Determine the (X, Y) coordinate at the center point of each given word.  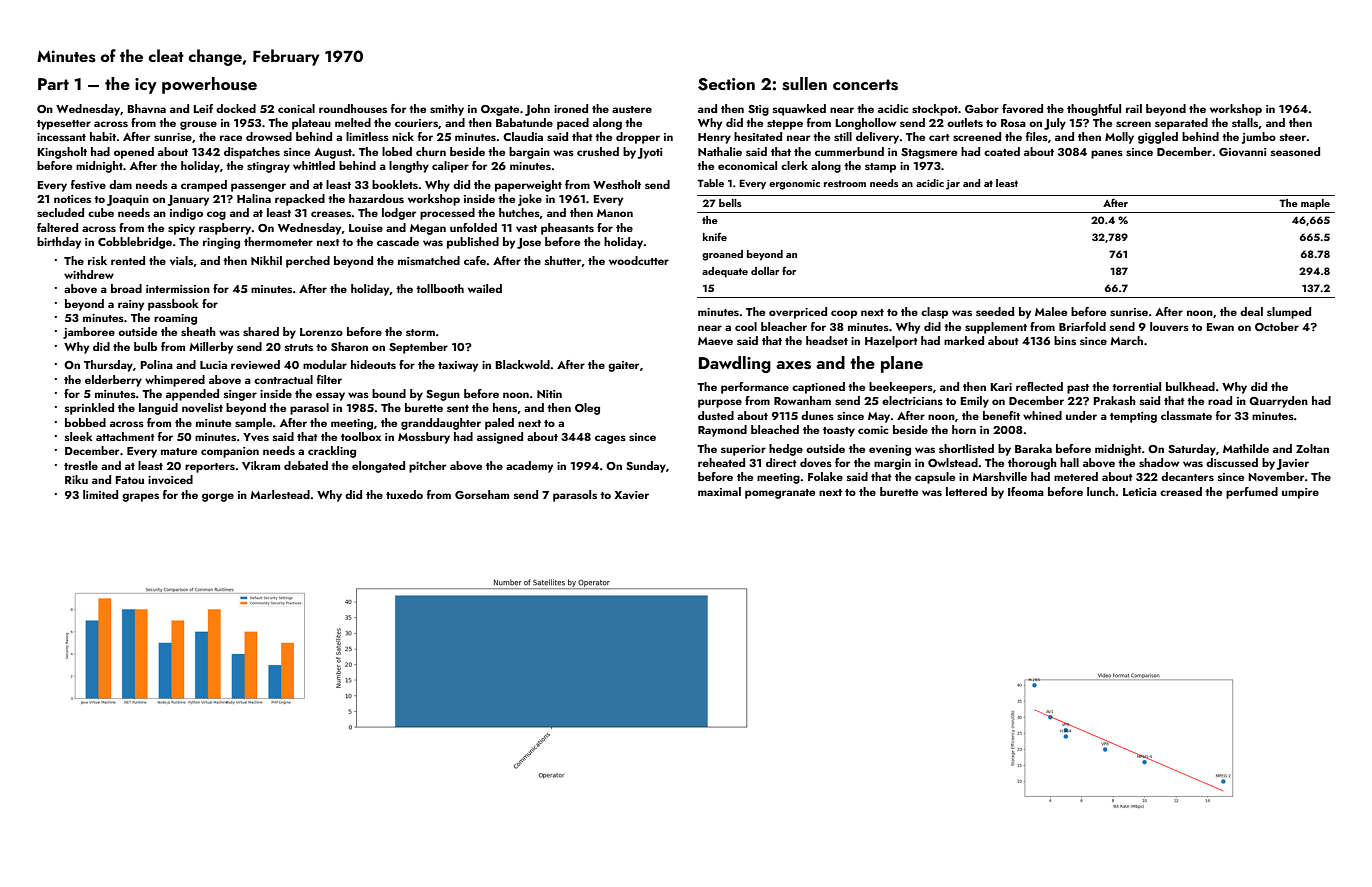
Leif (203, 108)
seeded (995, 311)
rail (1134, 108)
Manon (615, 213)
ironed (571, 108)
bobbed (85, 422)
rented (128, 260)
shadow (1159, 462)
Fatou (129, 480)
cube (101, 212)
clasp (934, 313)
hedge (786, 450)
